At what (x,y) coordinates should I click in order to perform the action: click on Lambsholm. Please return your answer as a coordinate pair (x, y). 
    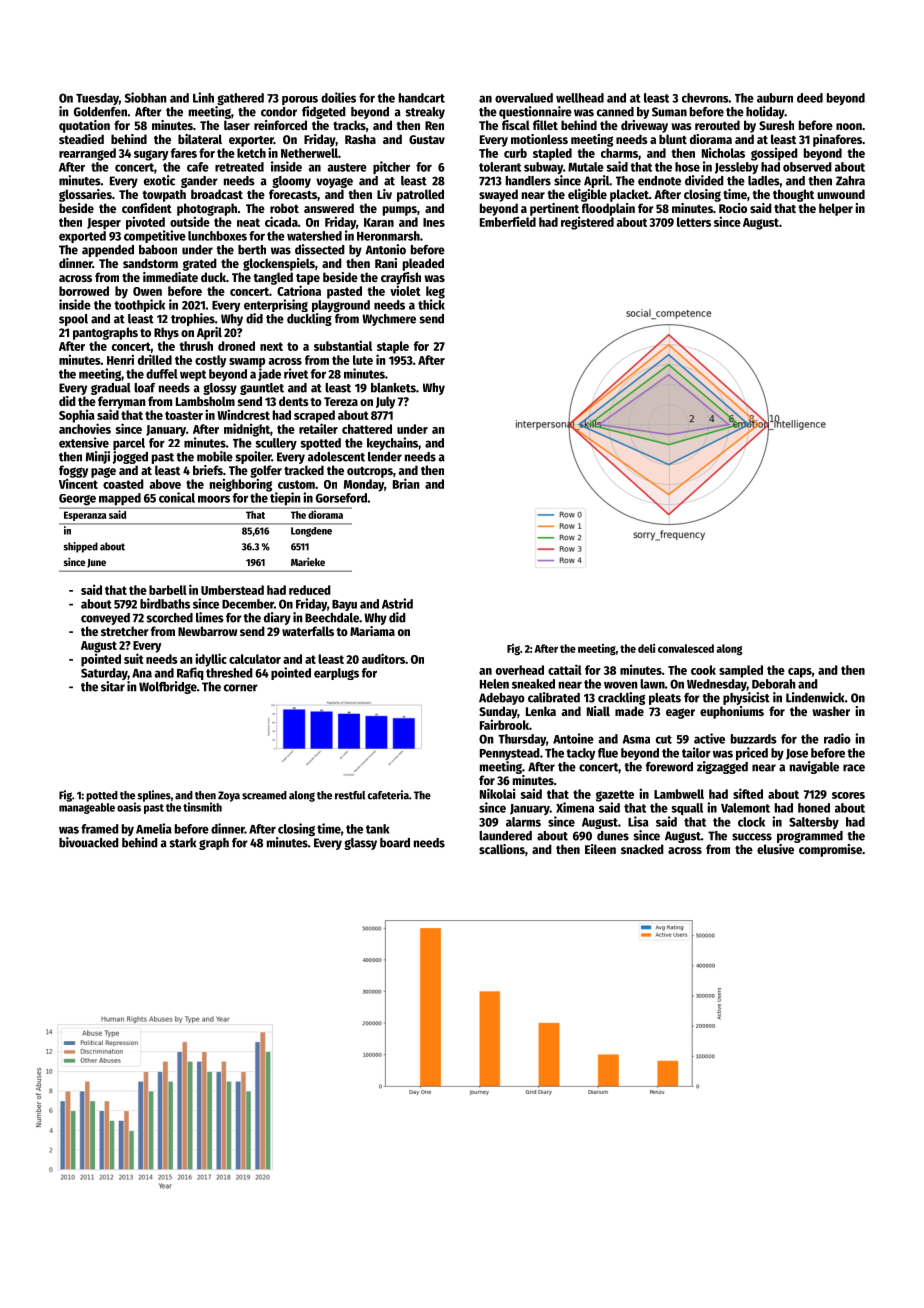
    Looking at the image, I should click on (205, 401).
